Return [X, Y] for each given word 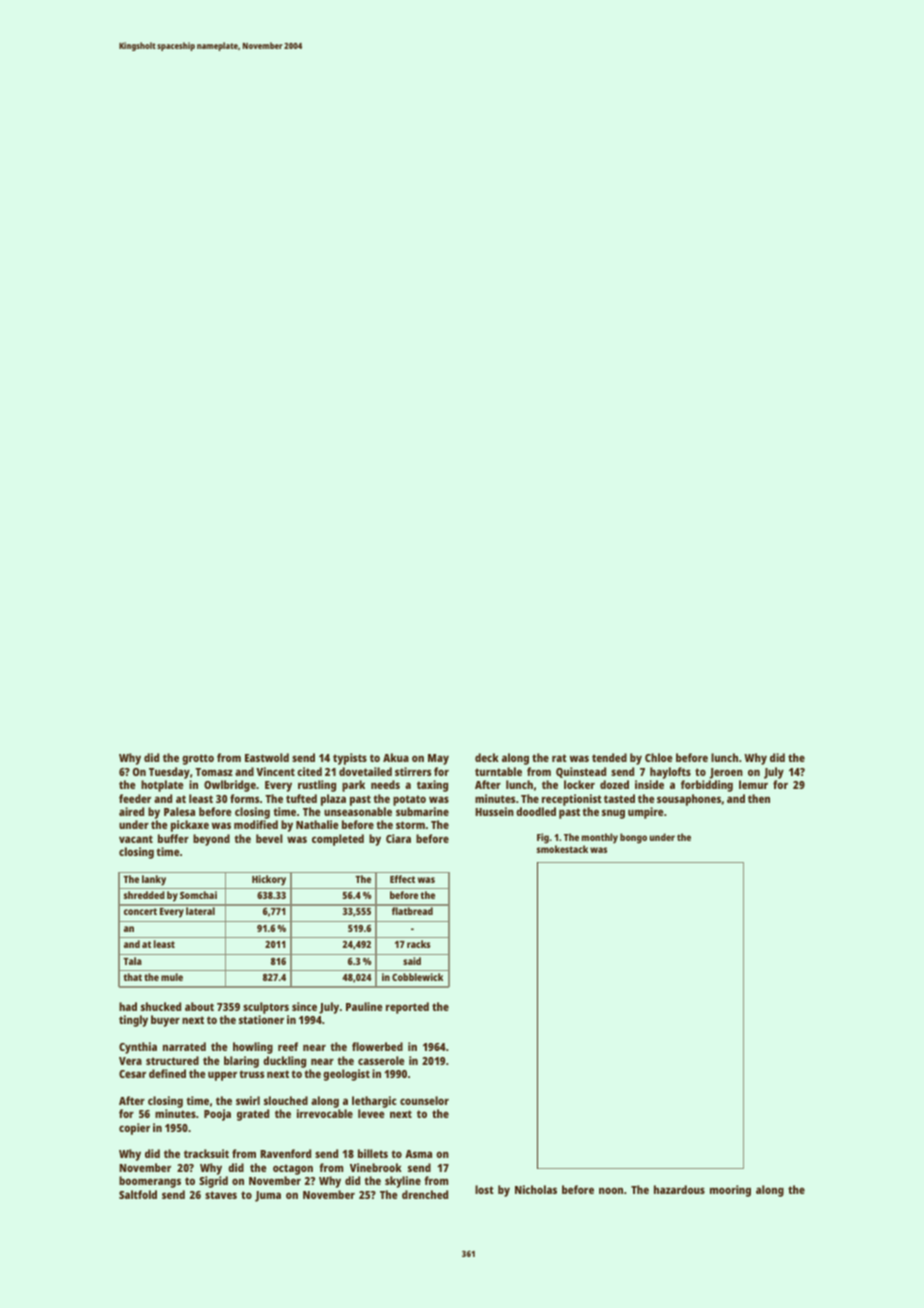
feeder [135, 798]
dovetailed [365, 771]
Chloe [659, 757]
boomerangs [150, 1182]
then [759, 798]
